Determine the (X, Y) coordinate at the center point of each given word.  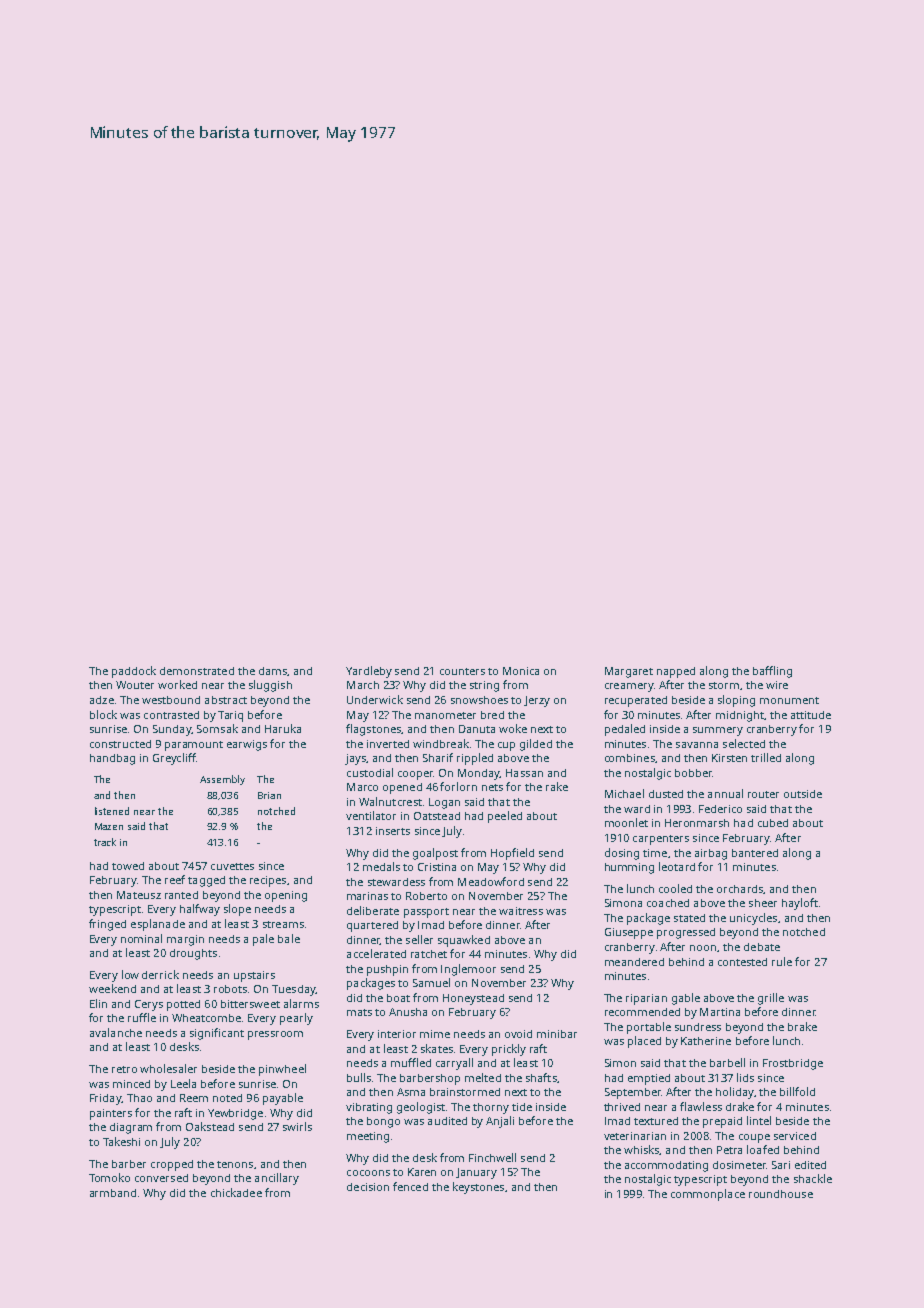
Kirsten (729, 758)
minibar (557, 1034)
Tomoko (109, 1177)
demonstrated (197, 671)
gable (686, 999)
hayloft (800, 904)
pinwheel (282, 1070)
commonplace (708, 1195)
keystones (478, 1188)
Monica (521, 671)
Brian (269, 795)
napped (676, 672)
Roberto (426, 896)
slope (237, 910)
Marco (362, 787)
